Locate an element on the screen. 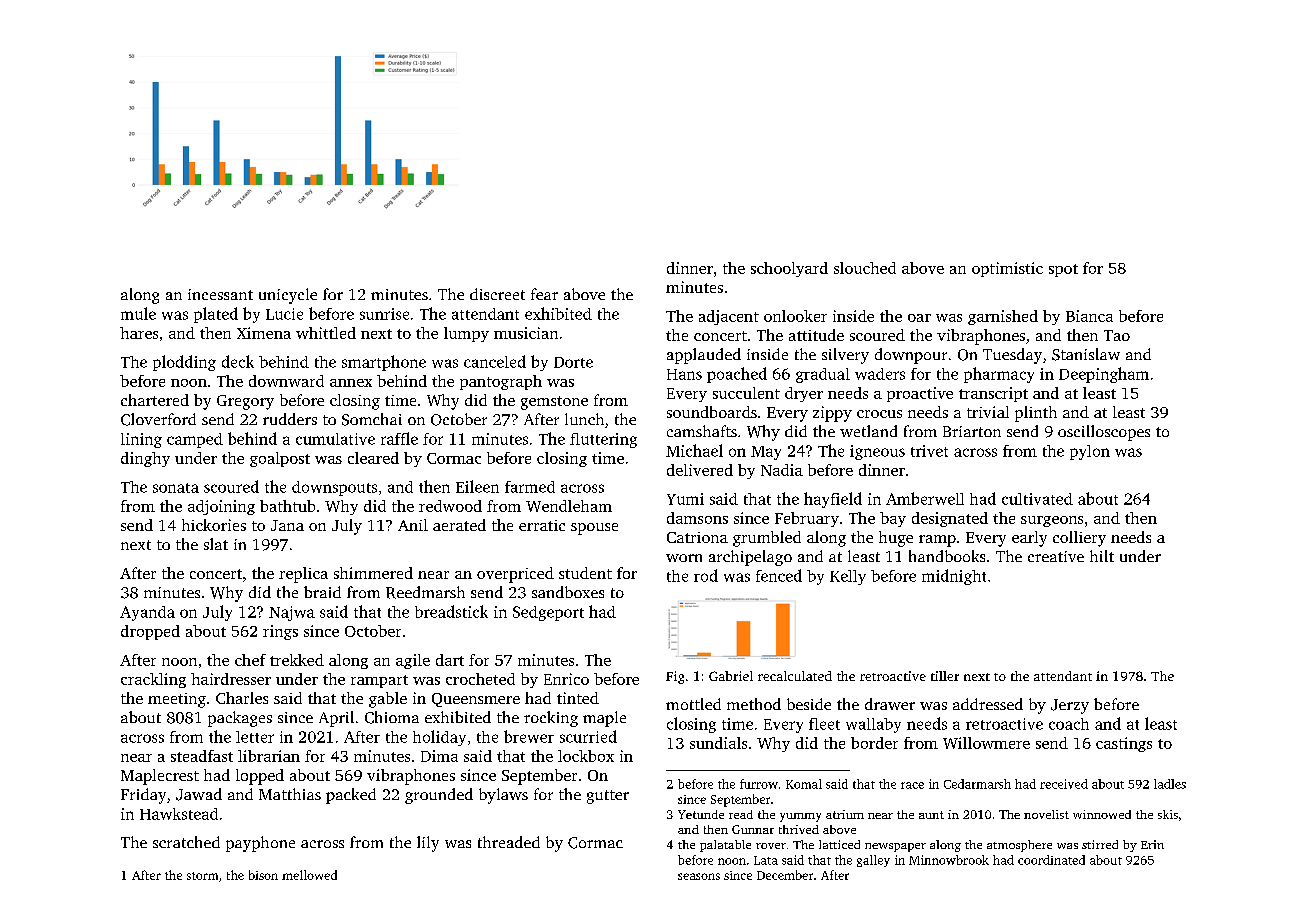 Image resolution: width=1308 pixels, height=924 pixels. addressed is located at coordinates (988, 704).
